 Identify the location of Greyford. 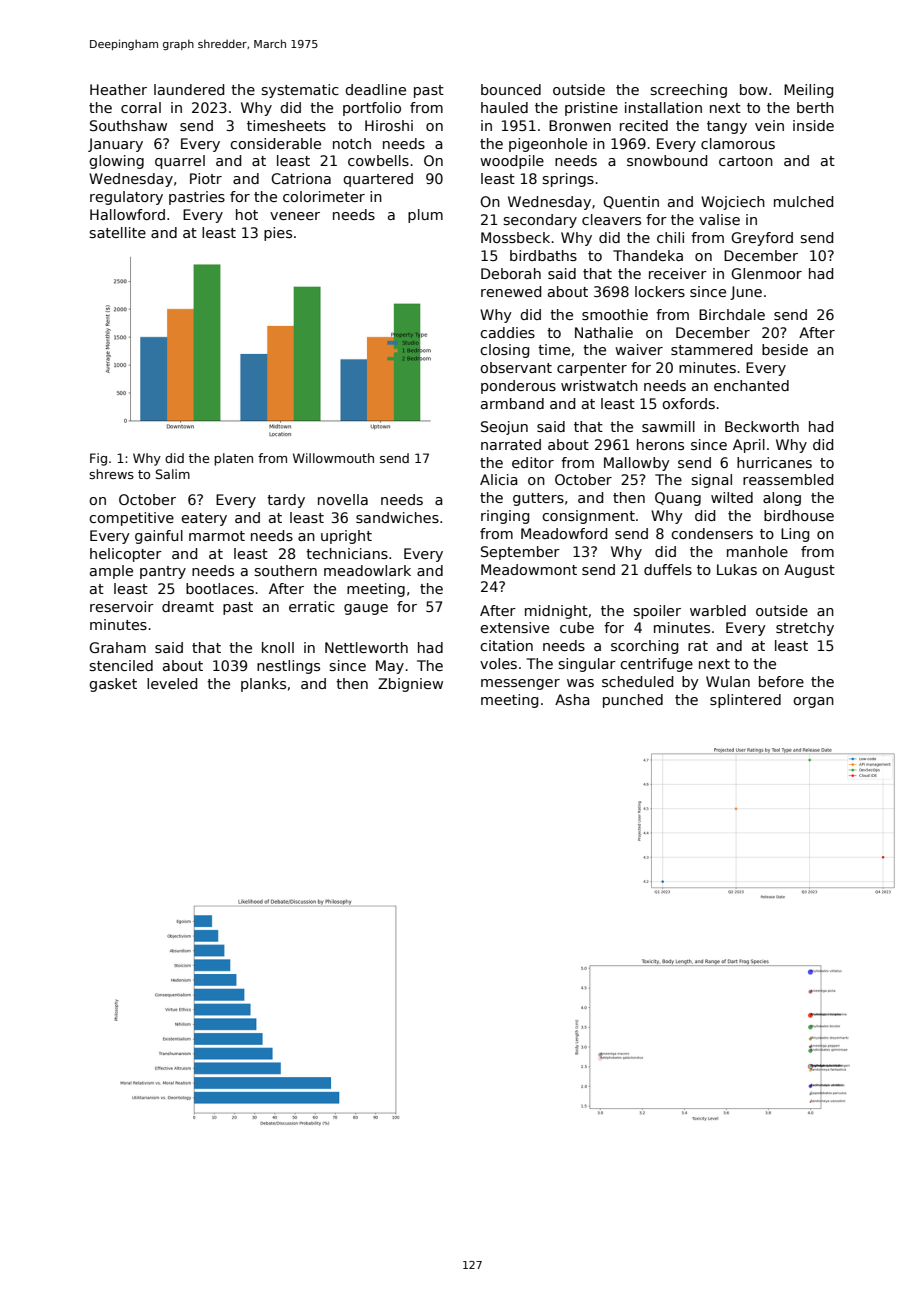
(762, 239).
